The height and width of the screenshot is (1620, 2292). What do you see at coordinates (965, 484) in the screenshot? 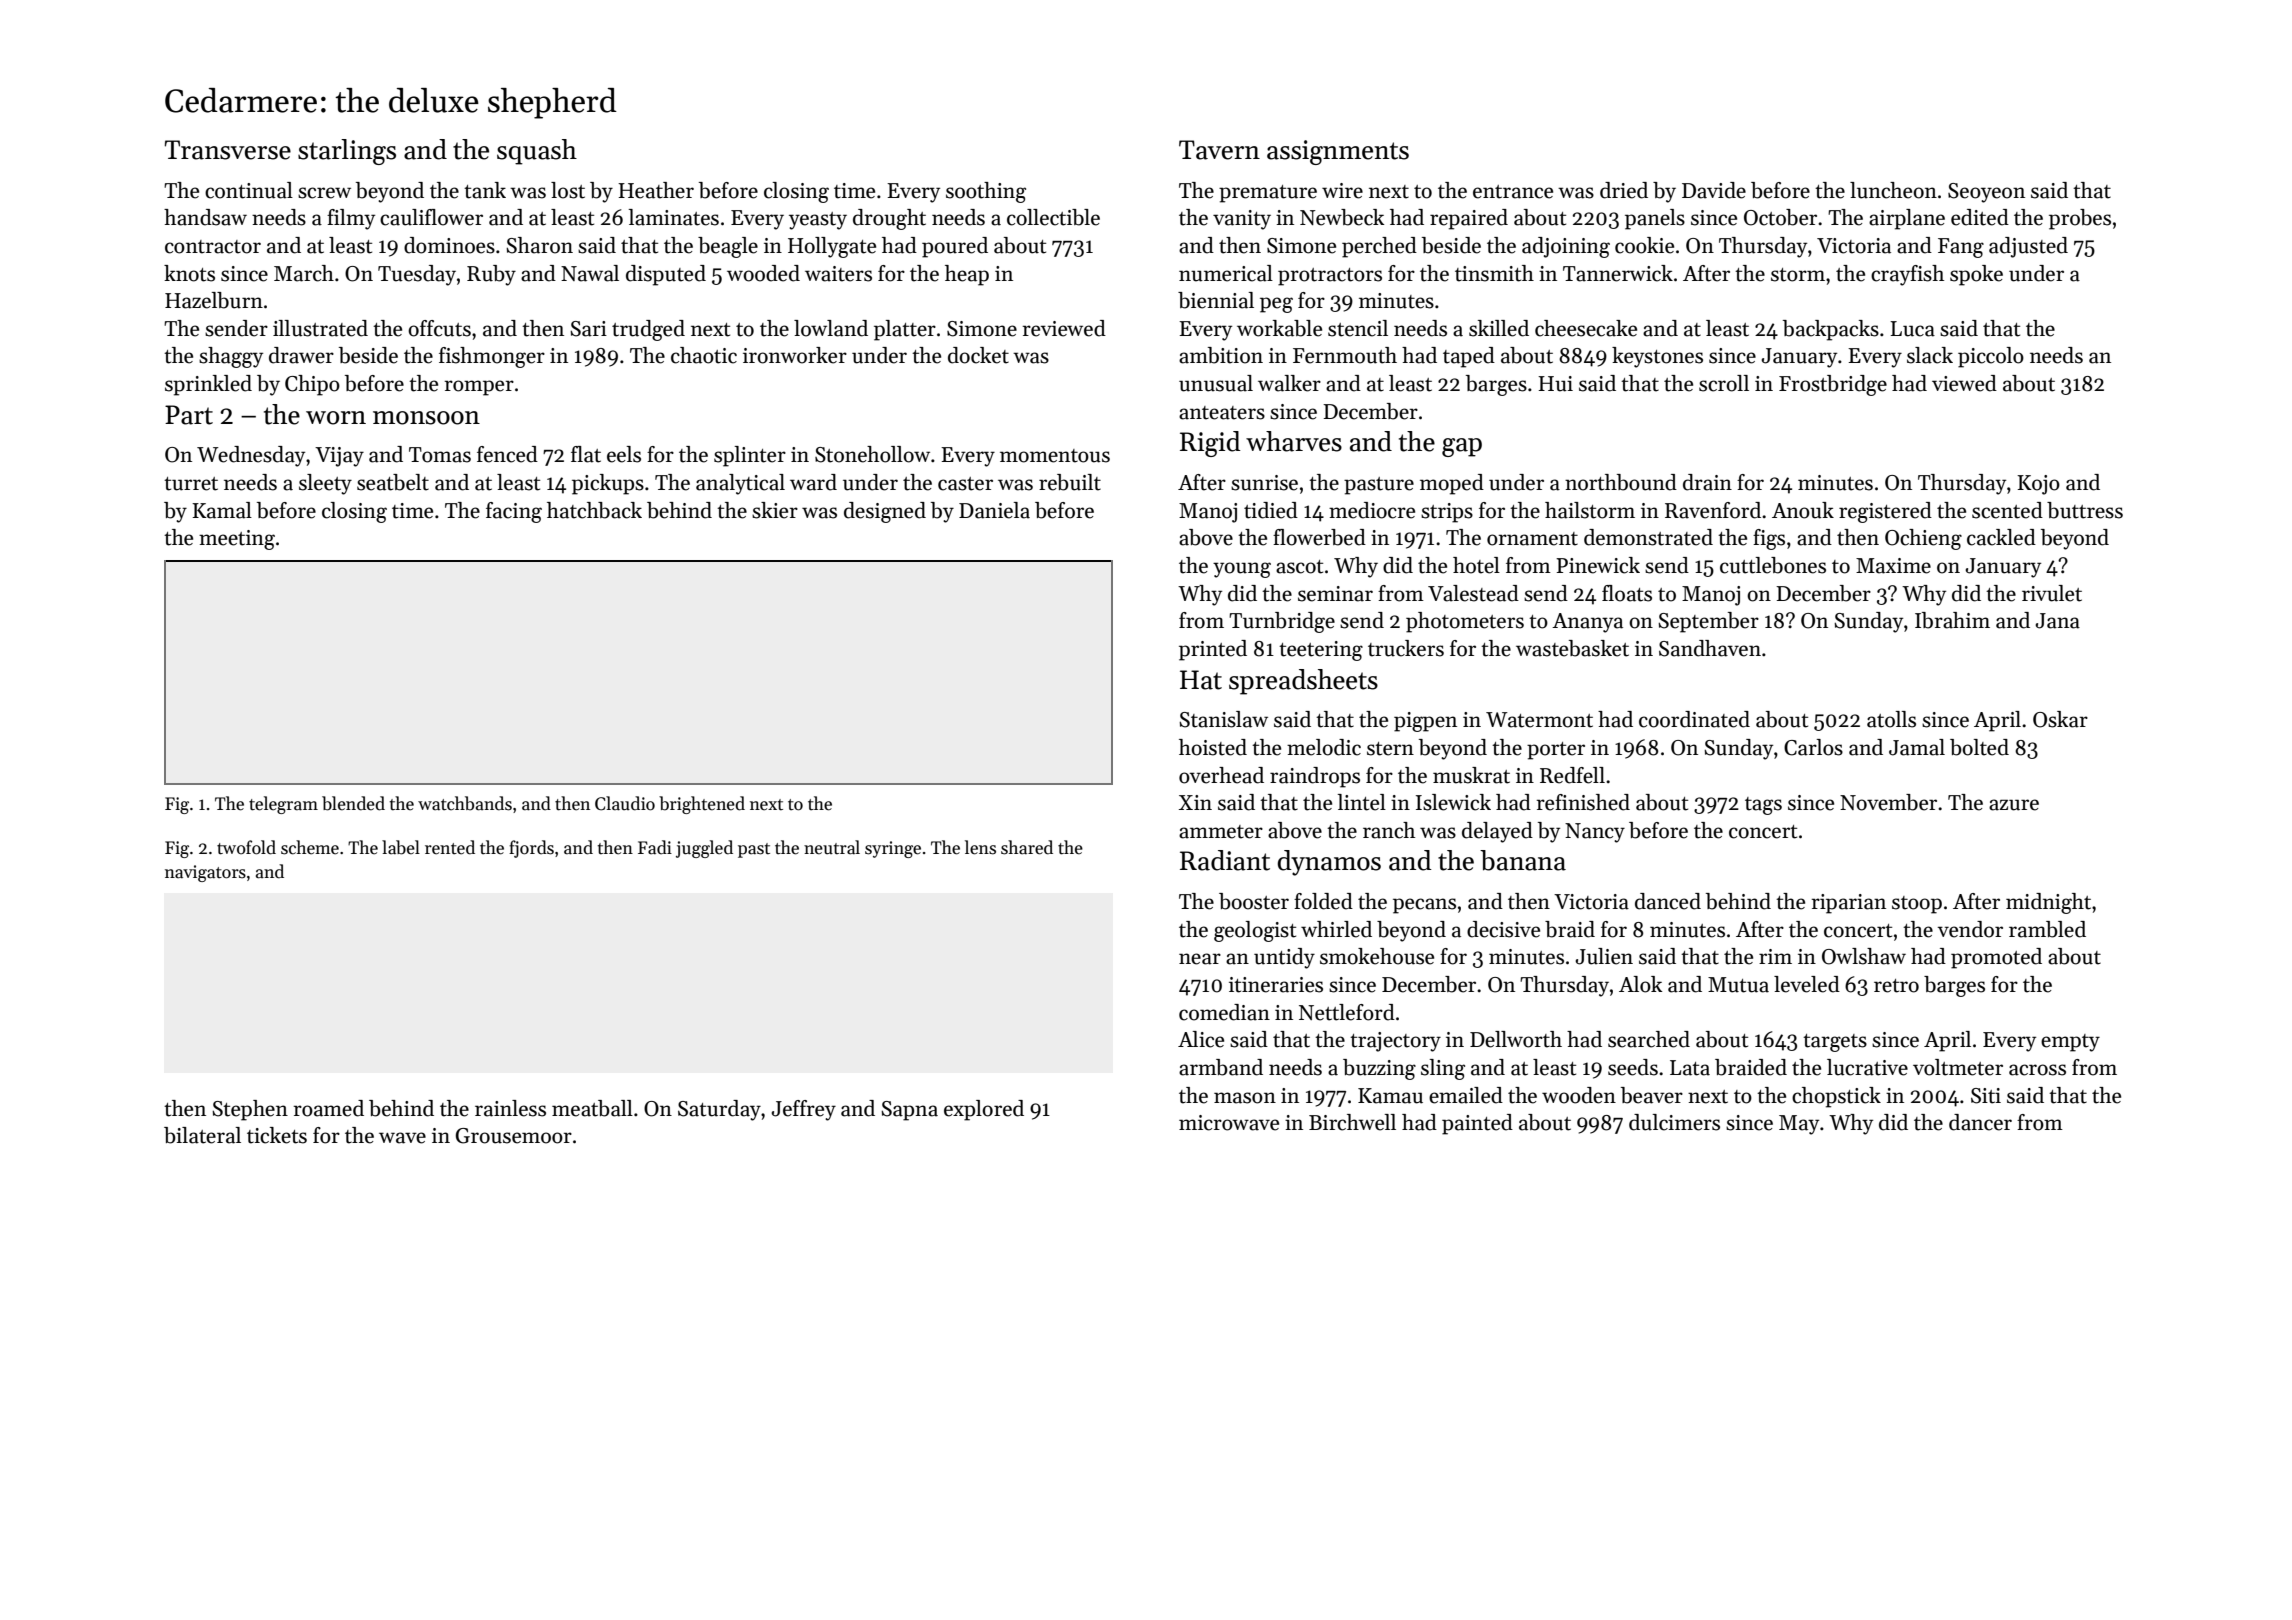
I see `caster` at bounding box center [965, 484].
